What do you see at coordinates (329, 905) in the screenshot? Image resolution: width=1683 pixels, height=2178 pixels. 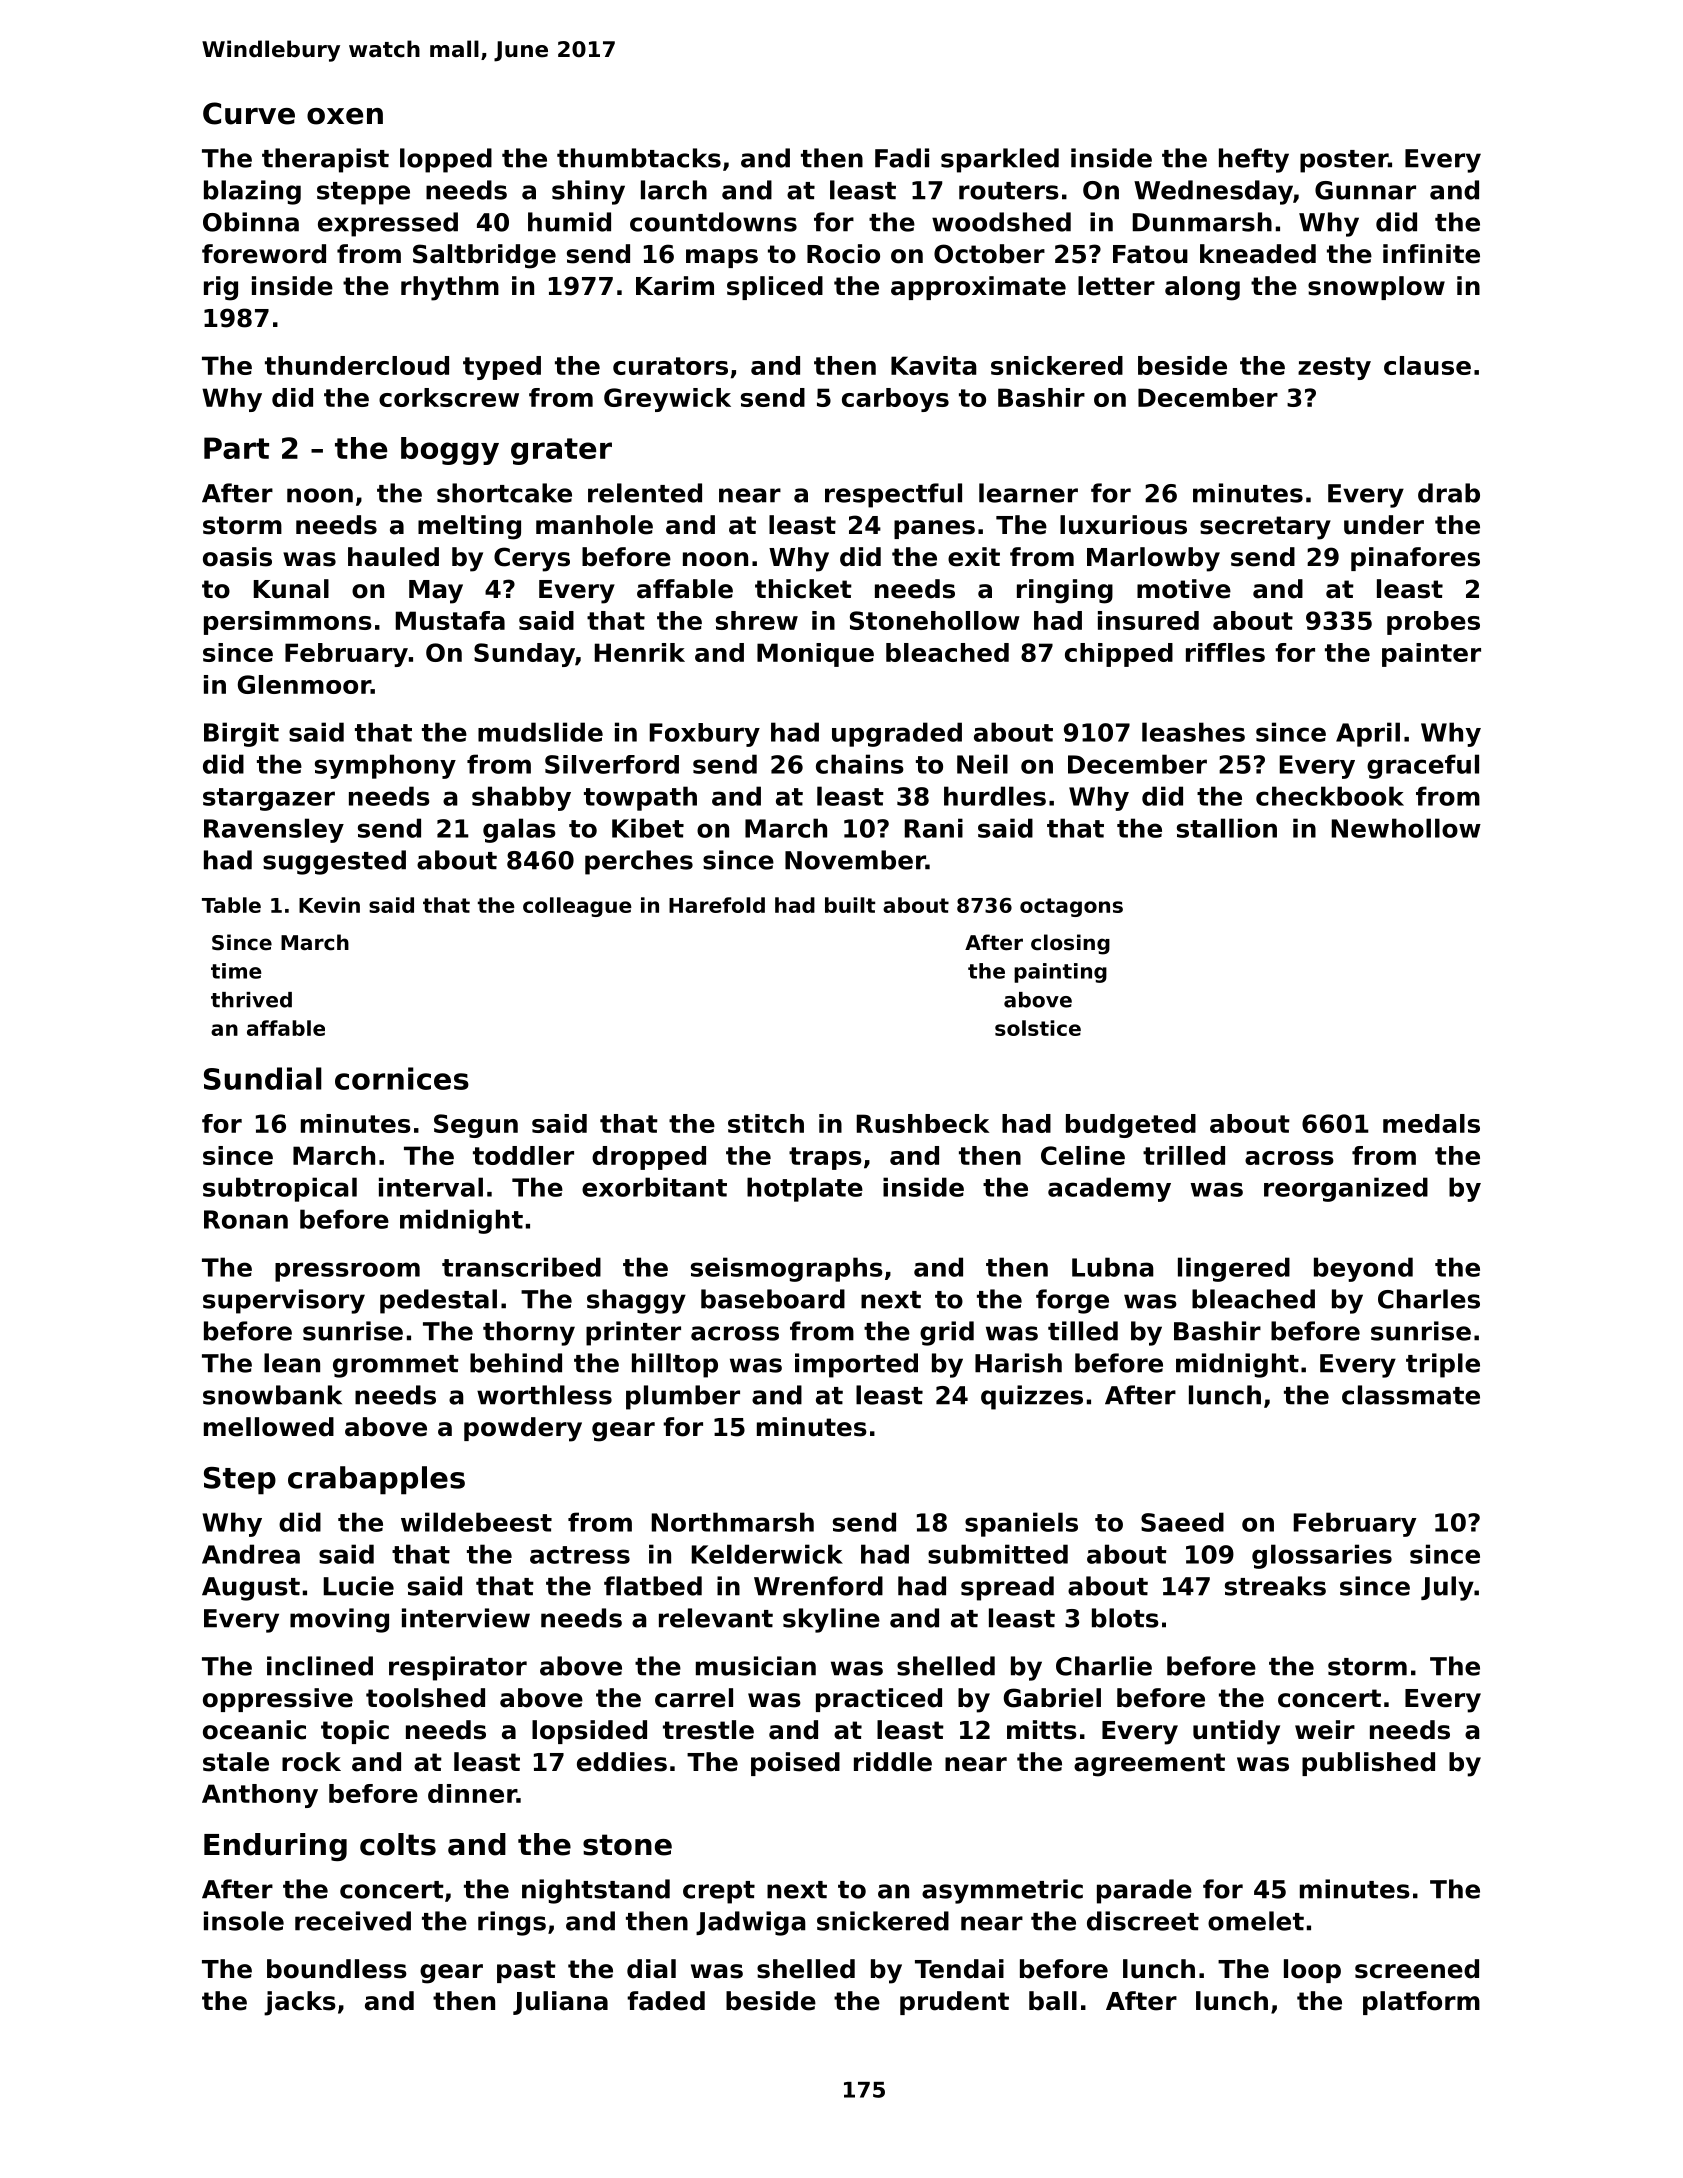 I see `Kevin` at bounding box center [329, 905].
